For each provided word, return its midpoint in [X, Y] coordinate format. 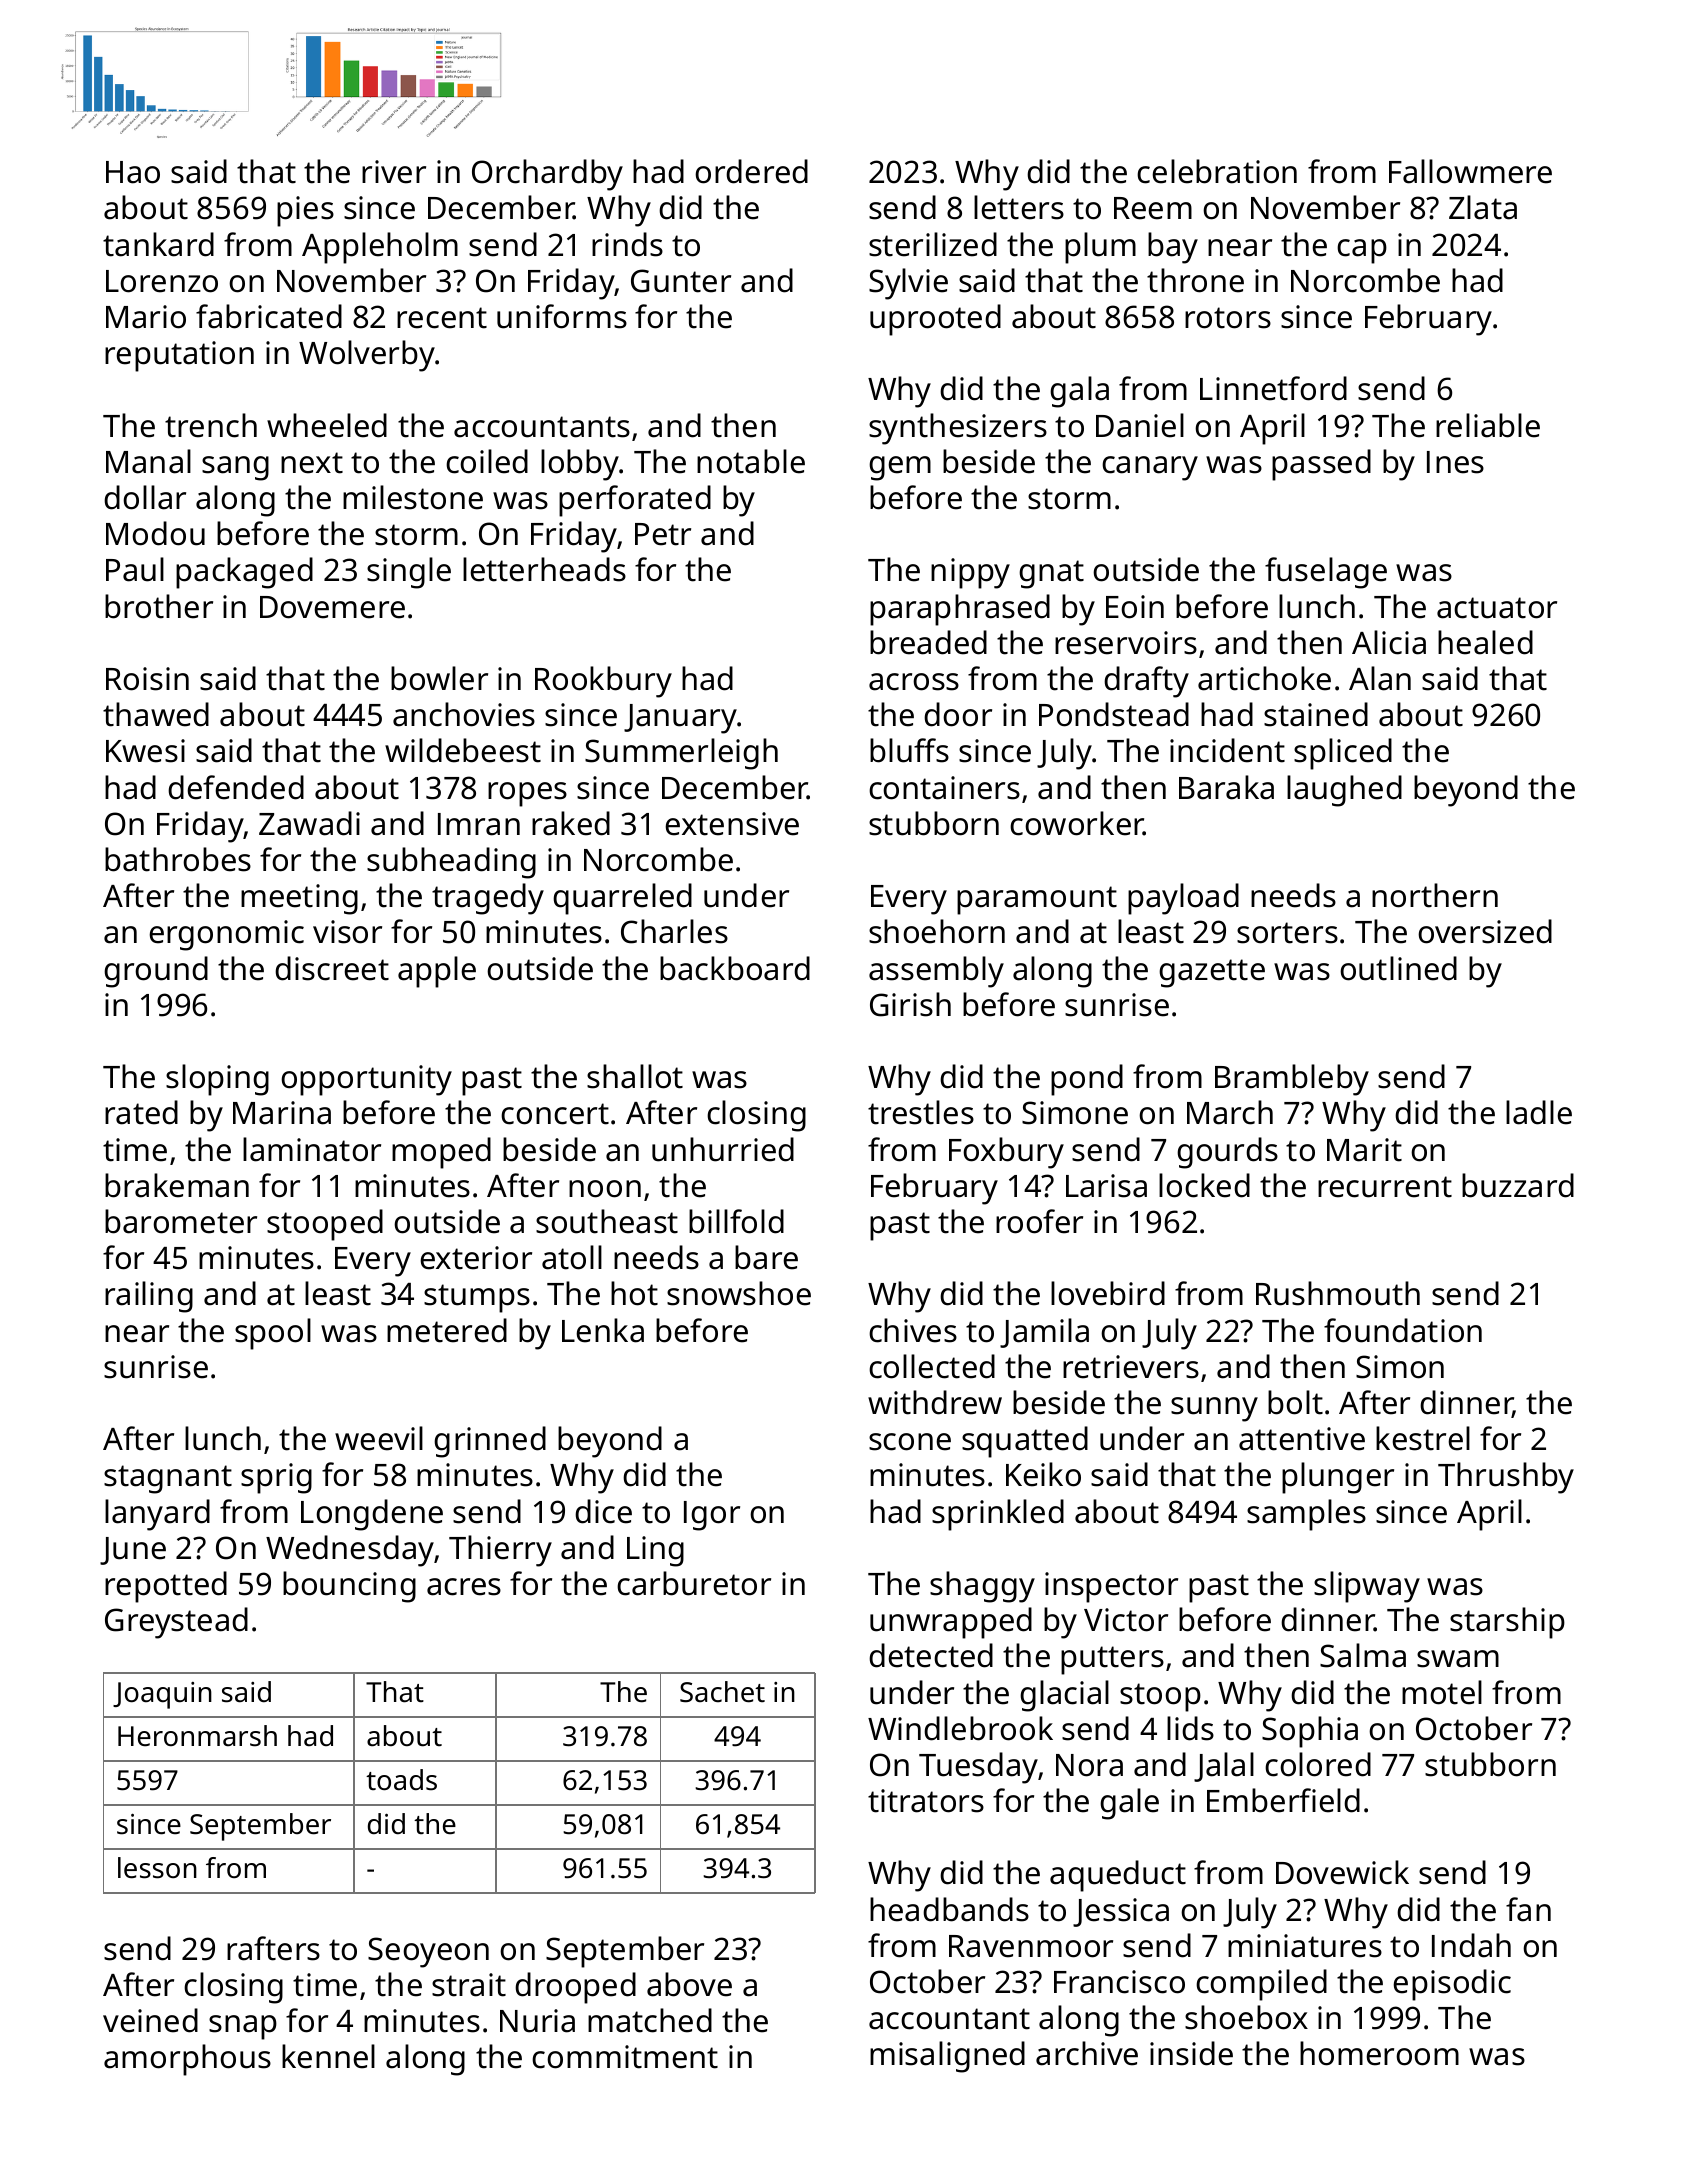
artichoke [1264, 678]
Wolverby [367, 356]
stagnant [168, 1479]
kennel [328, 2056]
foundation [1403, 1330]
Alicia [1389, 642]
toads [401, 1780]
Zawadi [309, 823]
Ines [1455, 462]
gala [1079, 392]
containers [944, 788]
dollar [145, 497]
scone [910, 1442]
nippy [970, 573]
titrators [926, 1801]
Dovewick [1342, 1872]
